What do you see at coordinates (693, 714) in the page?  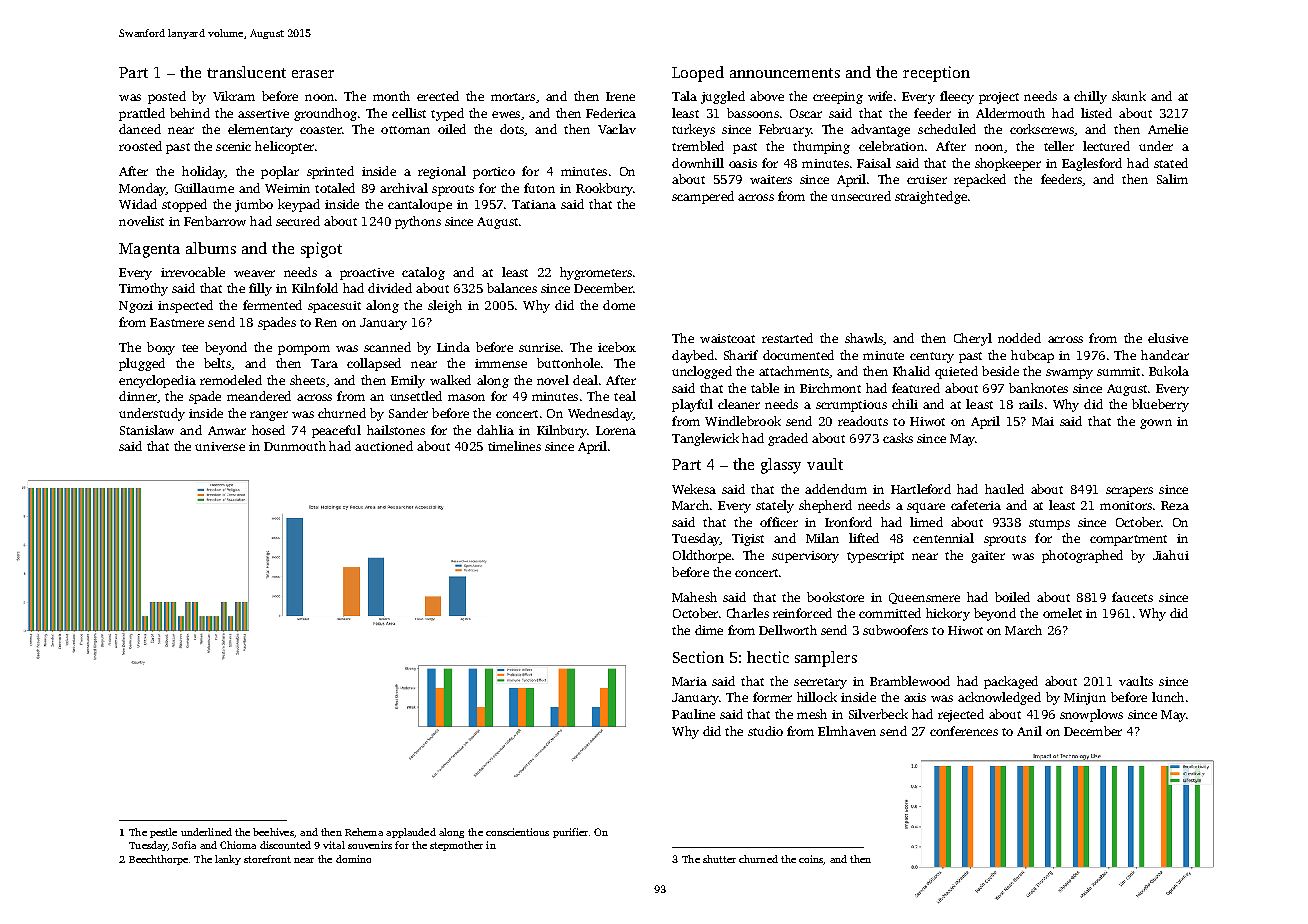 I see `Pauline` at bounding box center [693, 714].
